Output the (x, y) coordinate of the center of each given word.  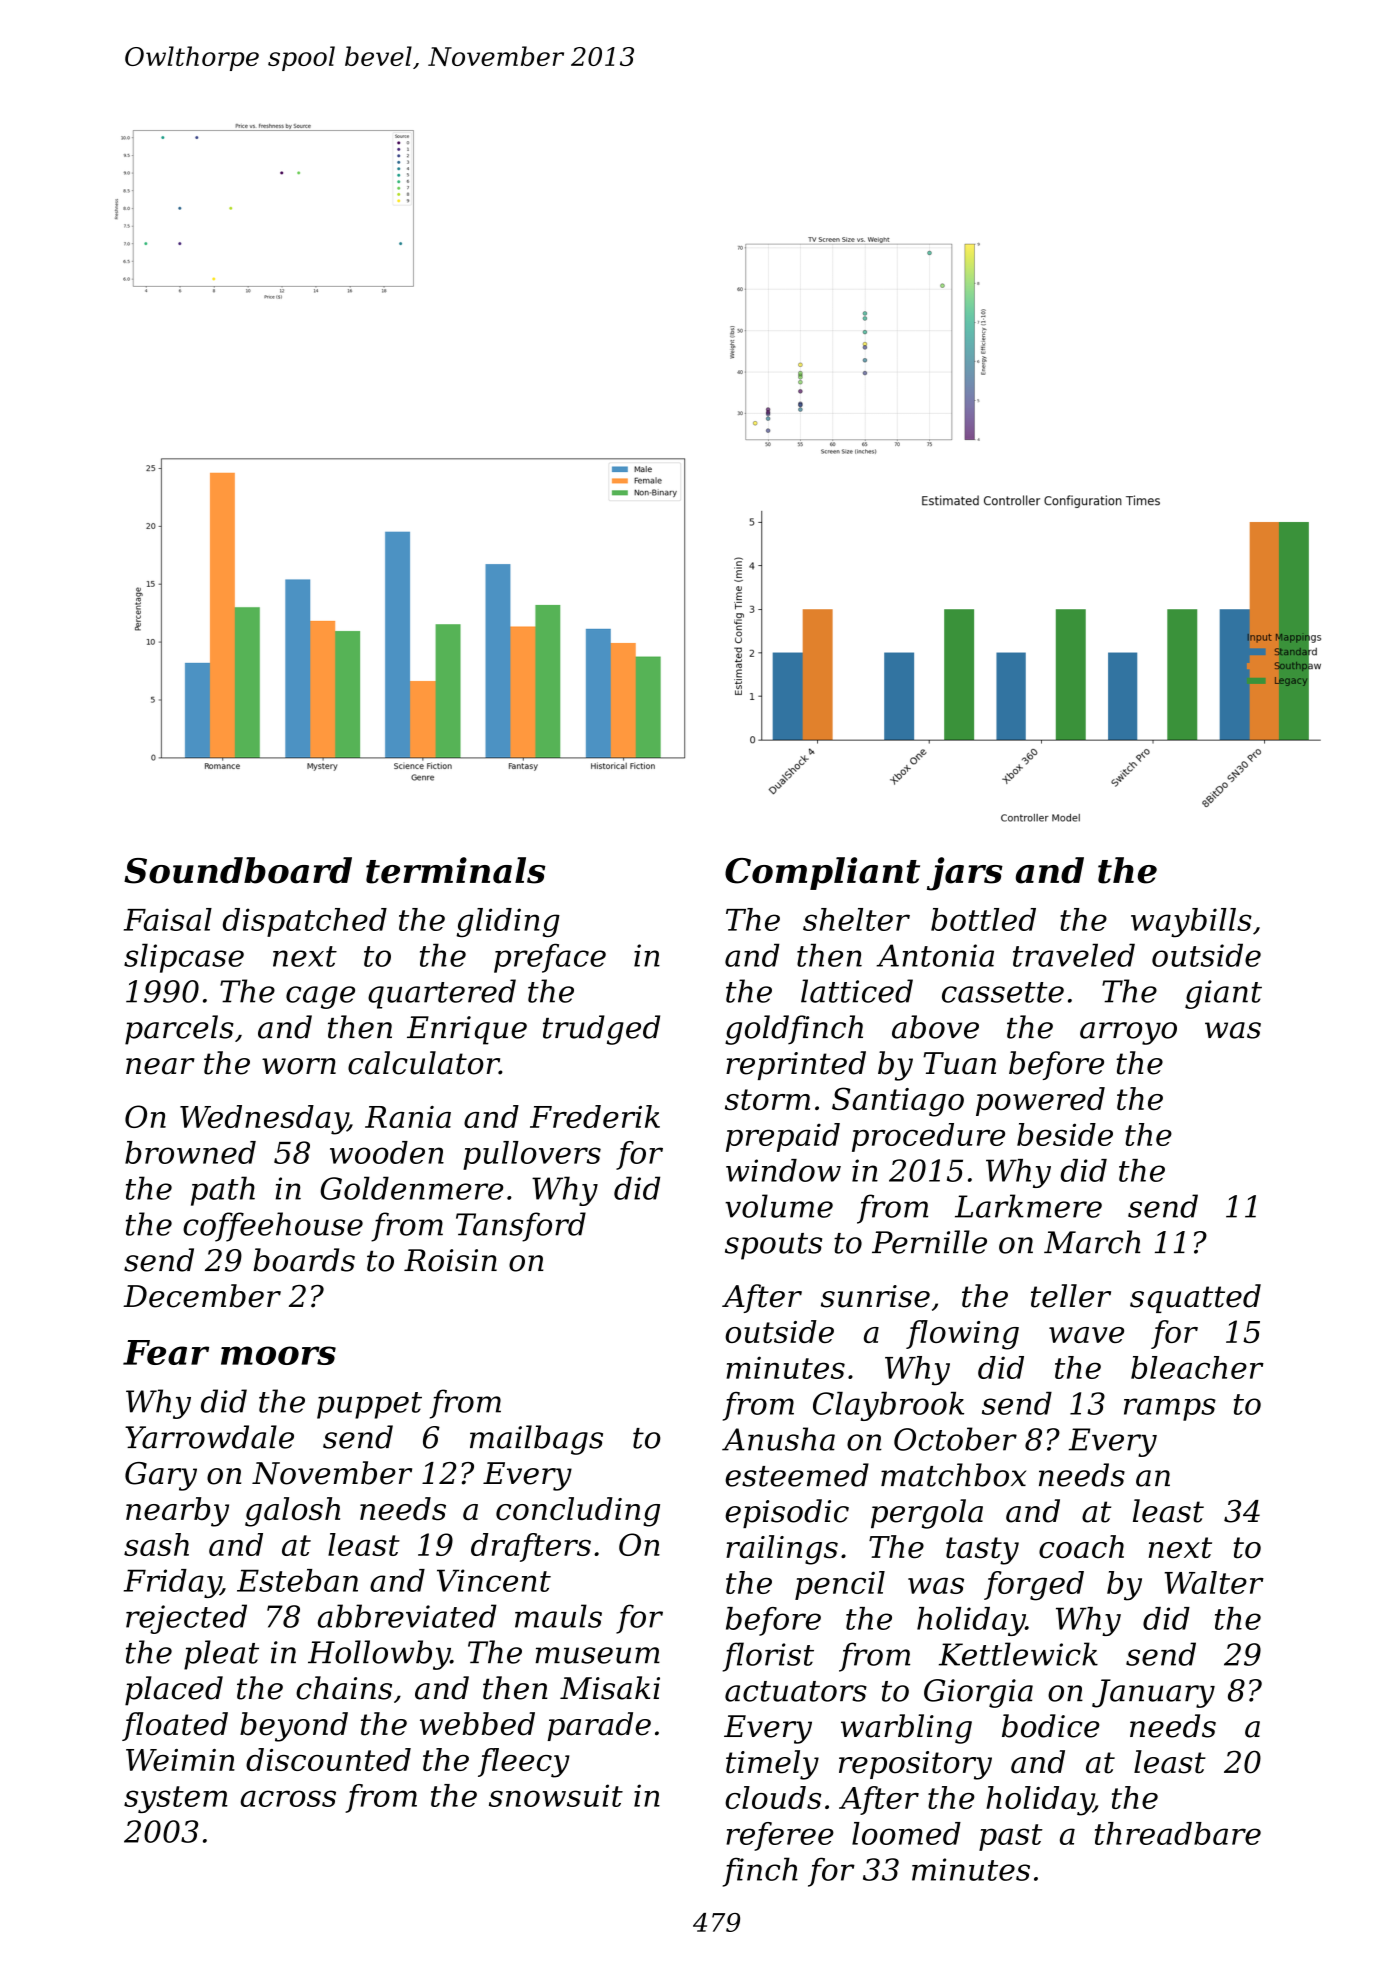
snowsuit (556, 1795)
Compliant (822, 873)
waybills (1191, 922)
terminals (455, 870)
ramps (1170, 1409)
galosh (292, 1512)
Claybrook (888, 1406)
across (288, 1798)
